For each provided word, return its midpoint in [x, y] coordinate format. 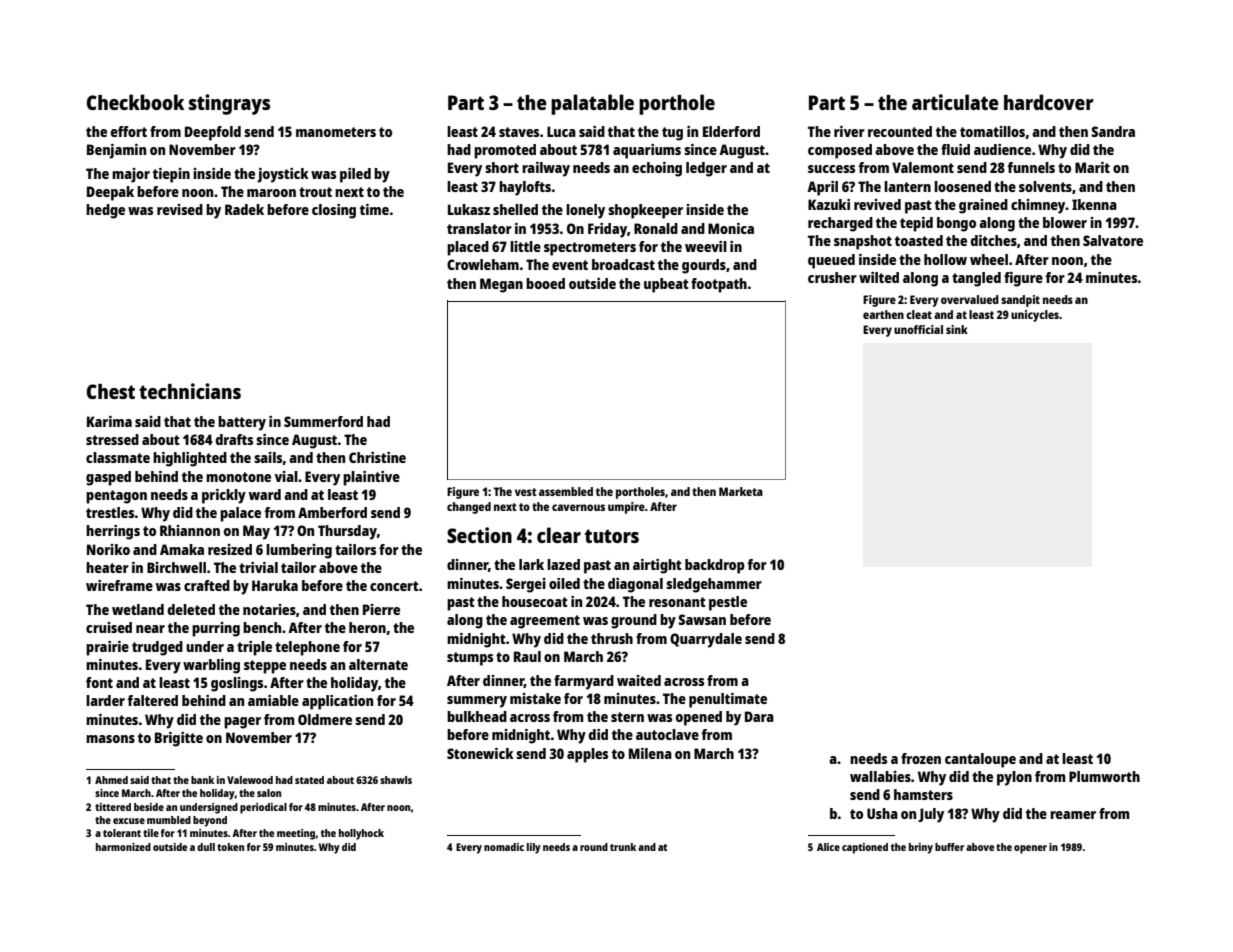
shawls [396, 780]
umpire [626, 508]
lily [534, 848]
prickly [224, 496]
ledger [706, 169]
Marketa [741, 491]
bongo [956, 224]
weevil [706, 246]
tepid [916, 224]
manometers [336, 132]
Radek [244, 209]
